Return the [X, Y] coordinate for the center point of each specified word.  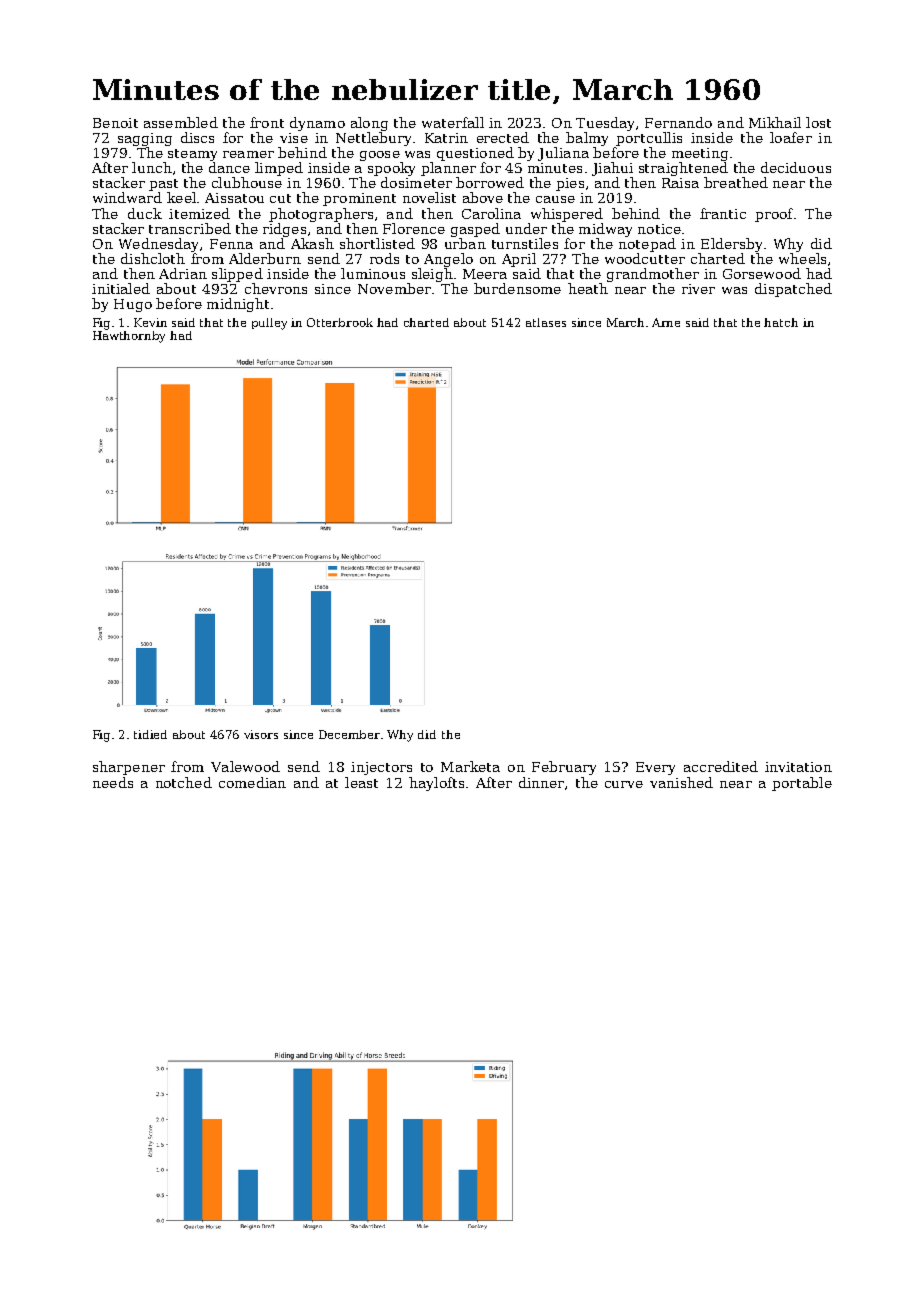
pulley [269, 324]
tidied [150, 734]
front [267, 122]
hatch [781, 322]
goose [380, 156]
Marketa [470, 766]
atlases [546, 322]
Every [655, 768]
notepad [647, 245]
